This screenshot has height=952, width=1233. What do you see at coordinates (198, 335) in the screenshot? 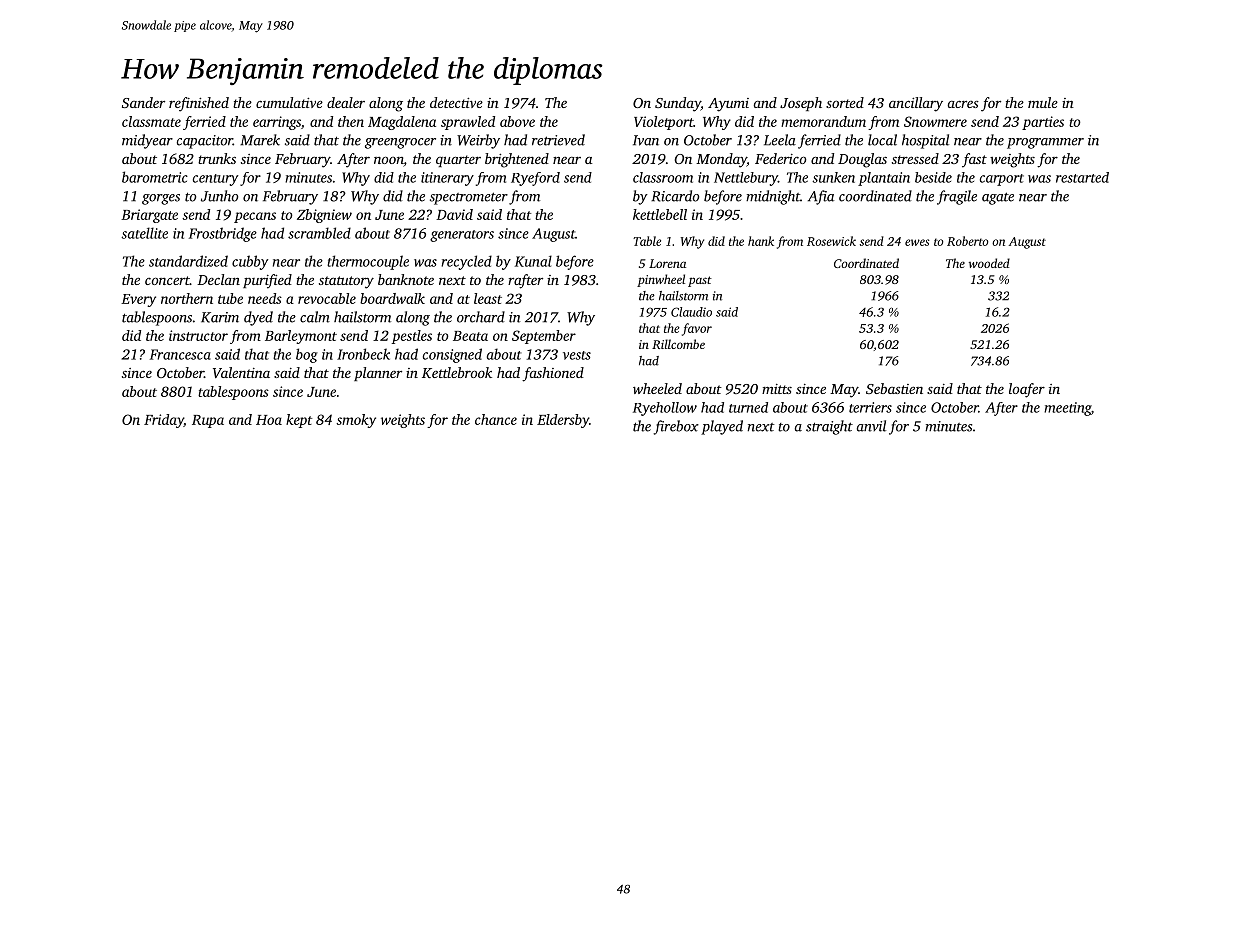
I see `instructor` at bounding box center [198, 335].
